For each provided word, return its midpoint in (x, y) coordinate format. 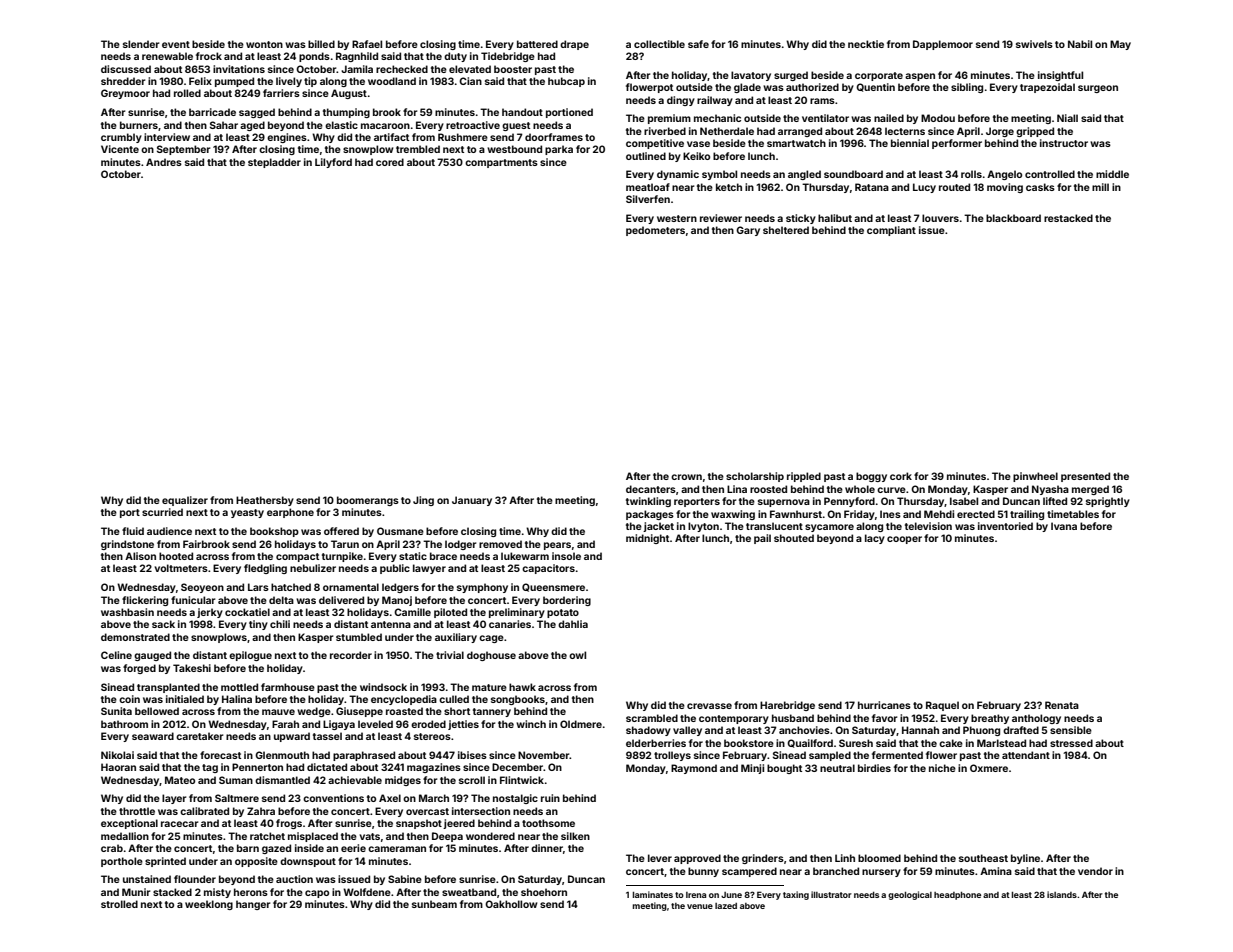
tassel (327, 736)
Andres (164, 162)
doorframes (554, 137)
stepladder (274, 163)
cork (901, 476)
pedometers (655, 231)
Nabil (1080, 44)
